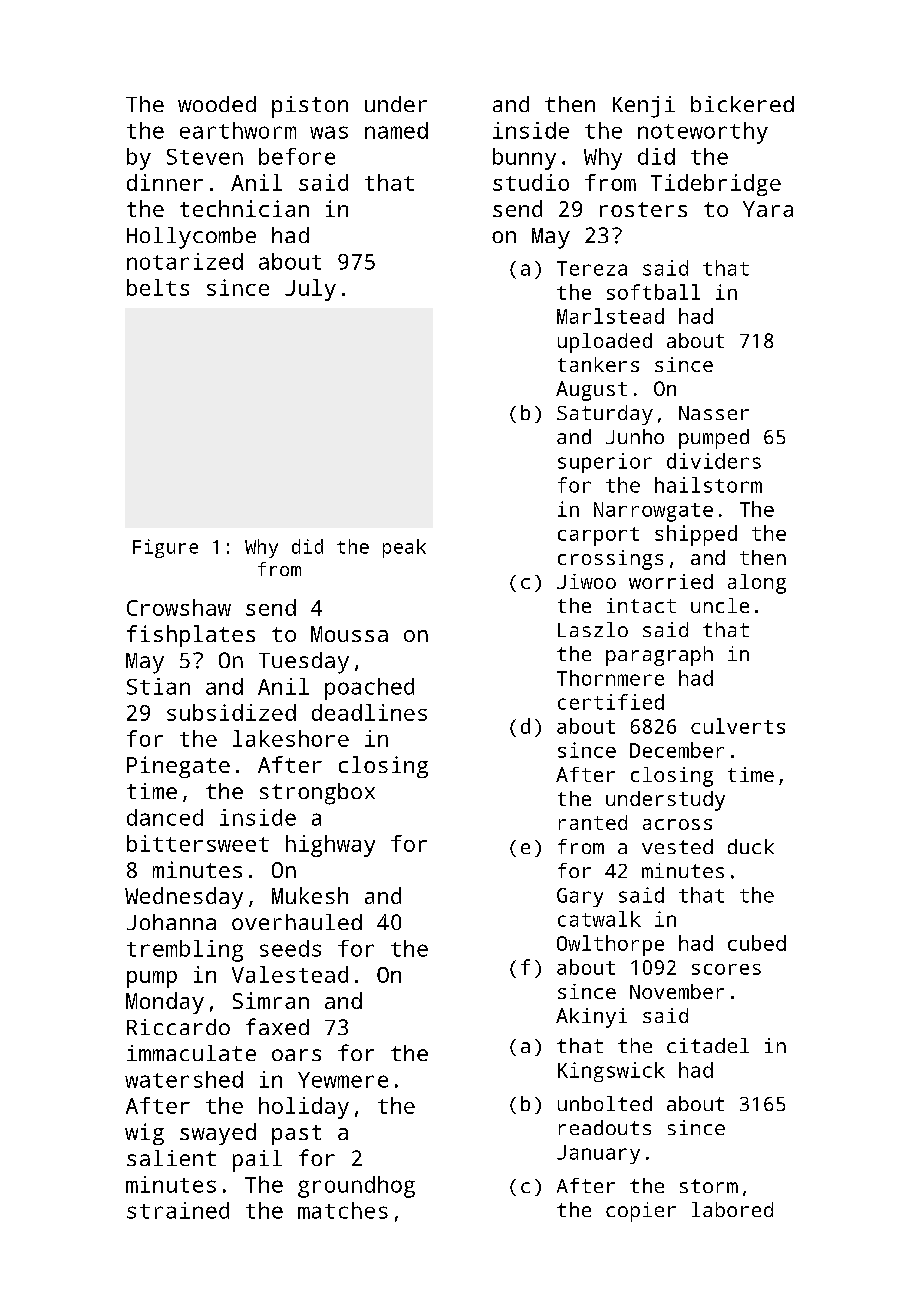 This document has width=924, height=1311. Describe the element at coordinates (310, 290) in the document. I see `July` at that location.
